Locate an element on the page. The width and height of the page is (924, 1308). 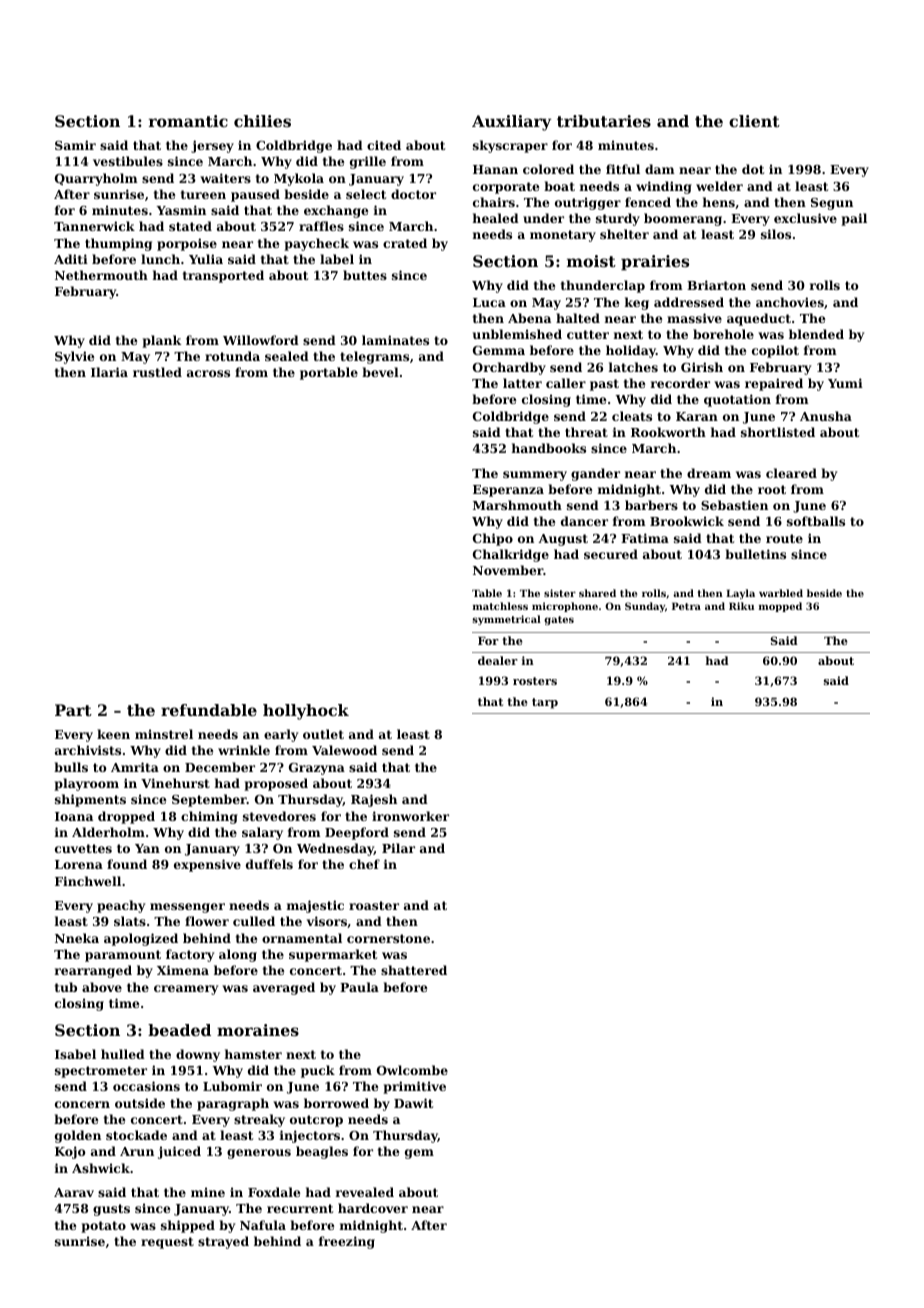
playroom is located at coordinates (86, 784).
